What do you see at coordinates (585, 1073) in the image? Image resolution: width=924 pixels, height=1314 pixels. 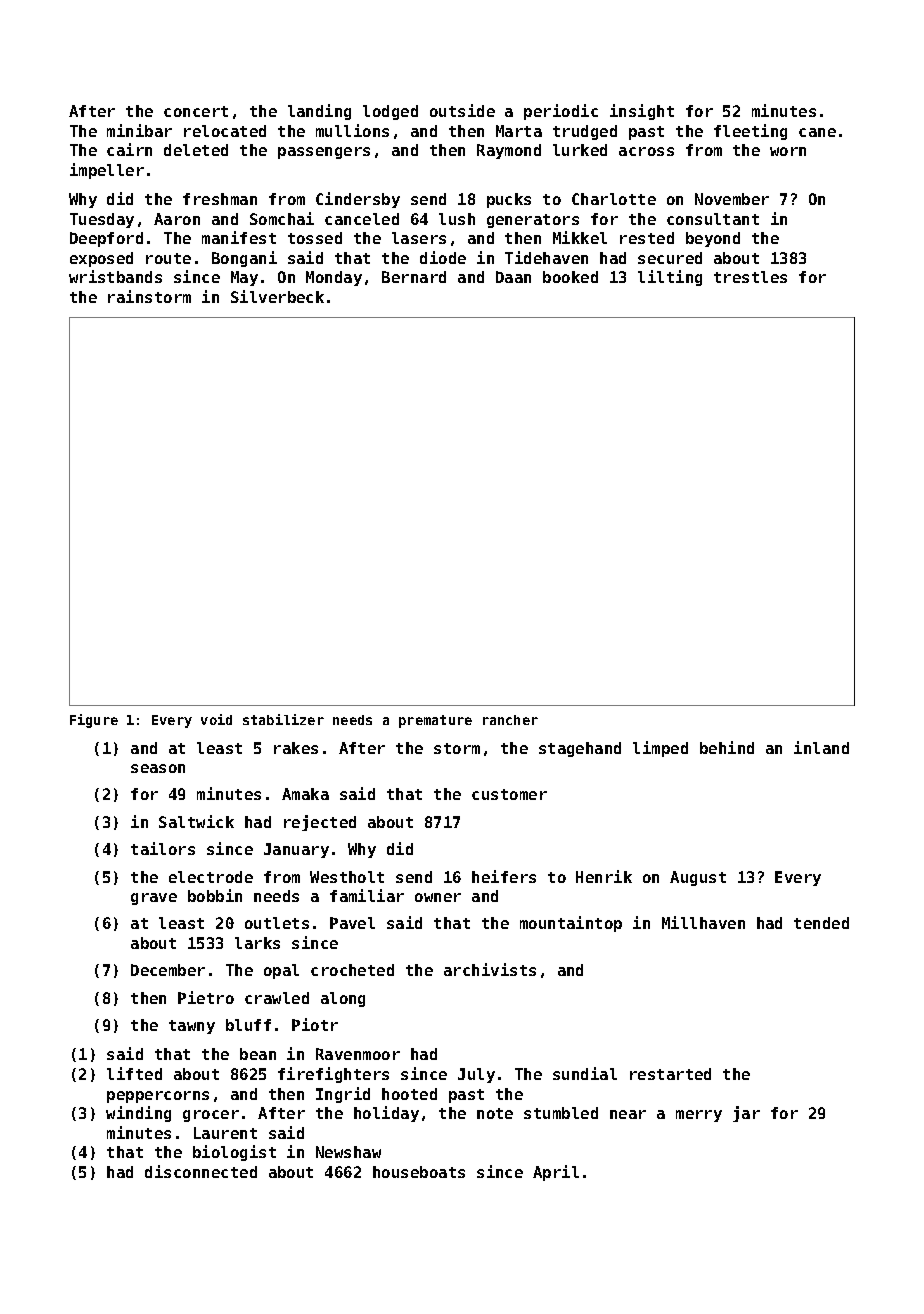 I see `sundial` at bounding box center [585, 1073].
